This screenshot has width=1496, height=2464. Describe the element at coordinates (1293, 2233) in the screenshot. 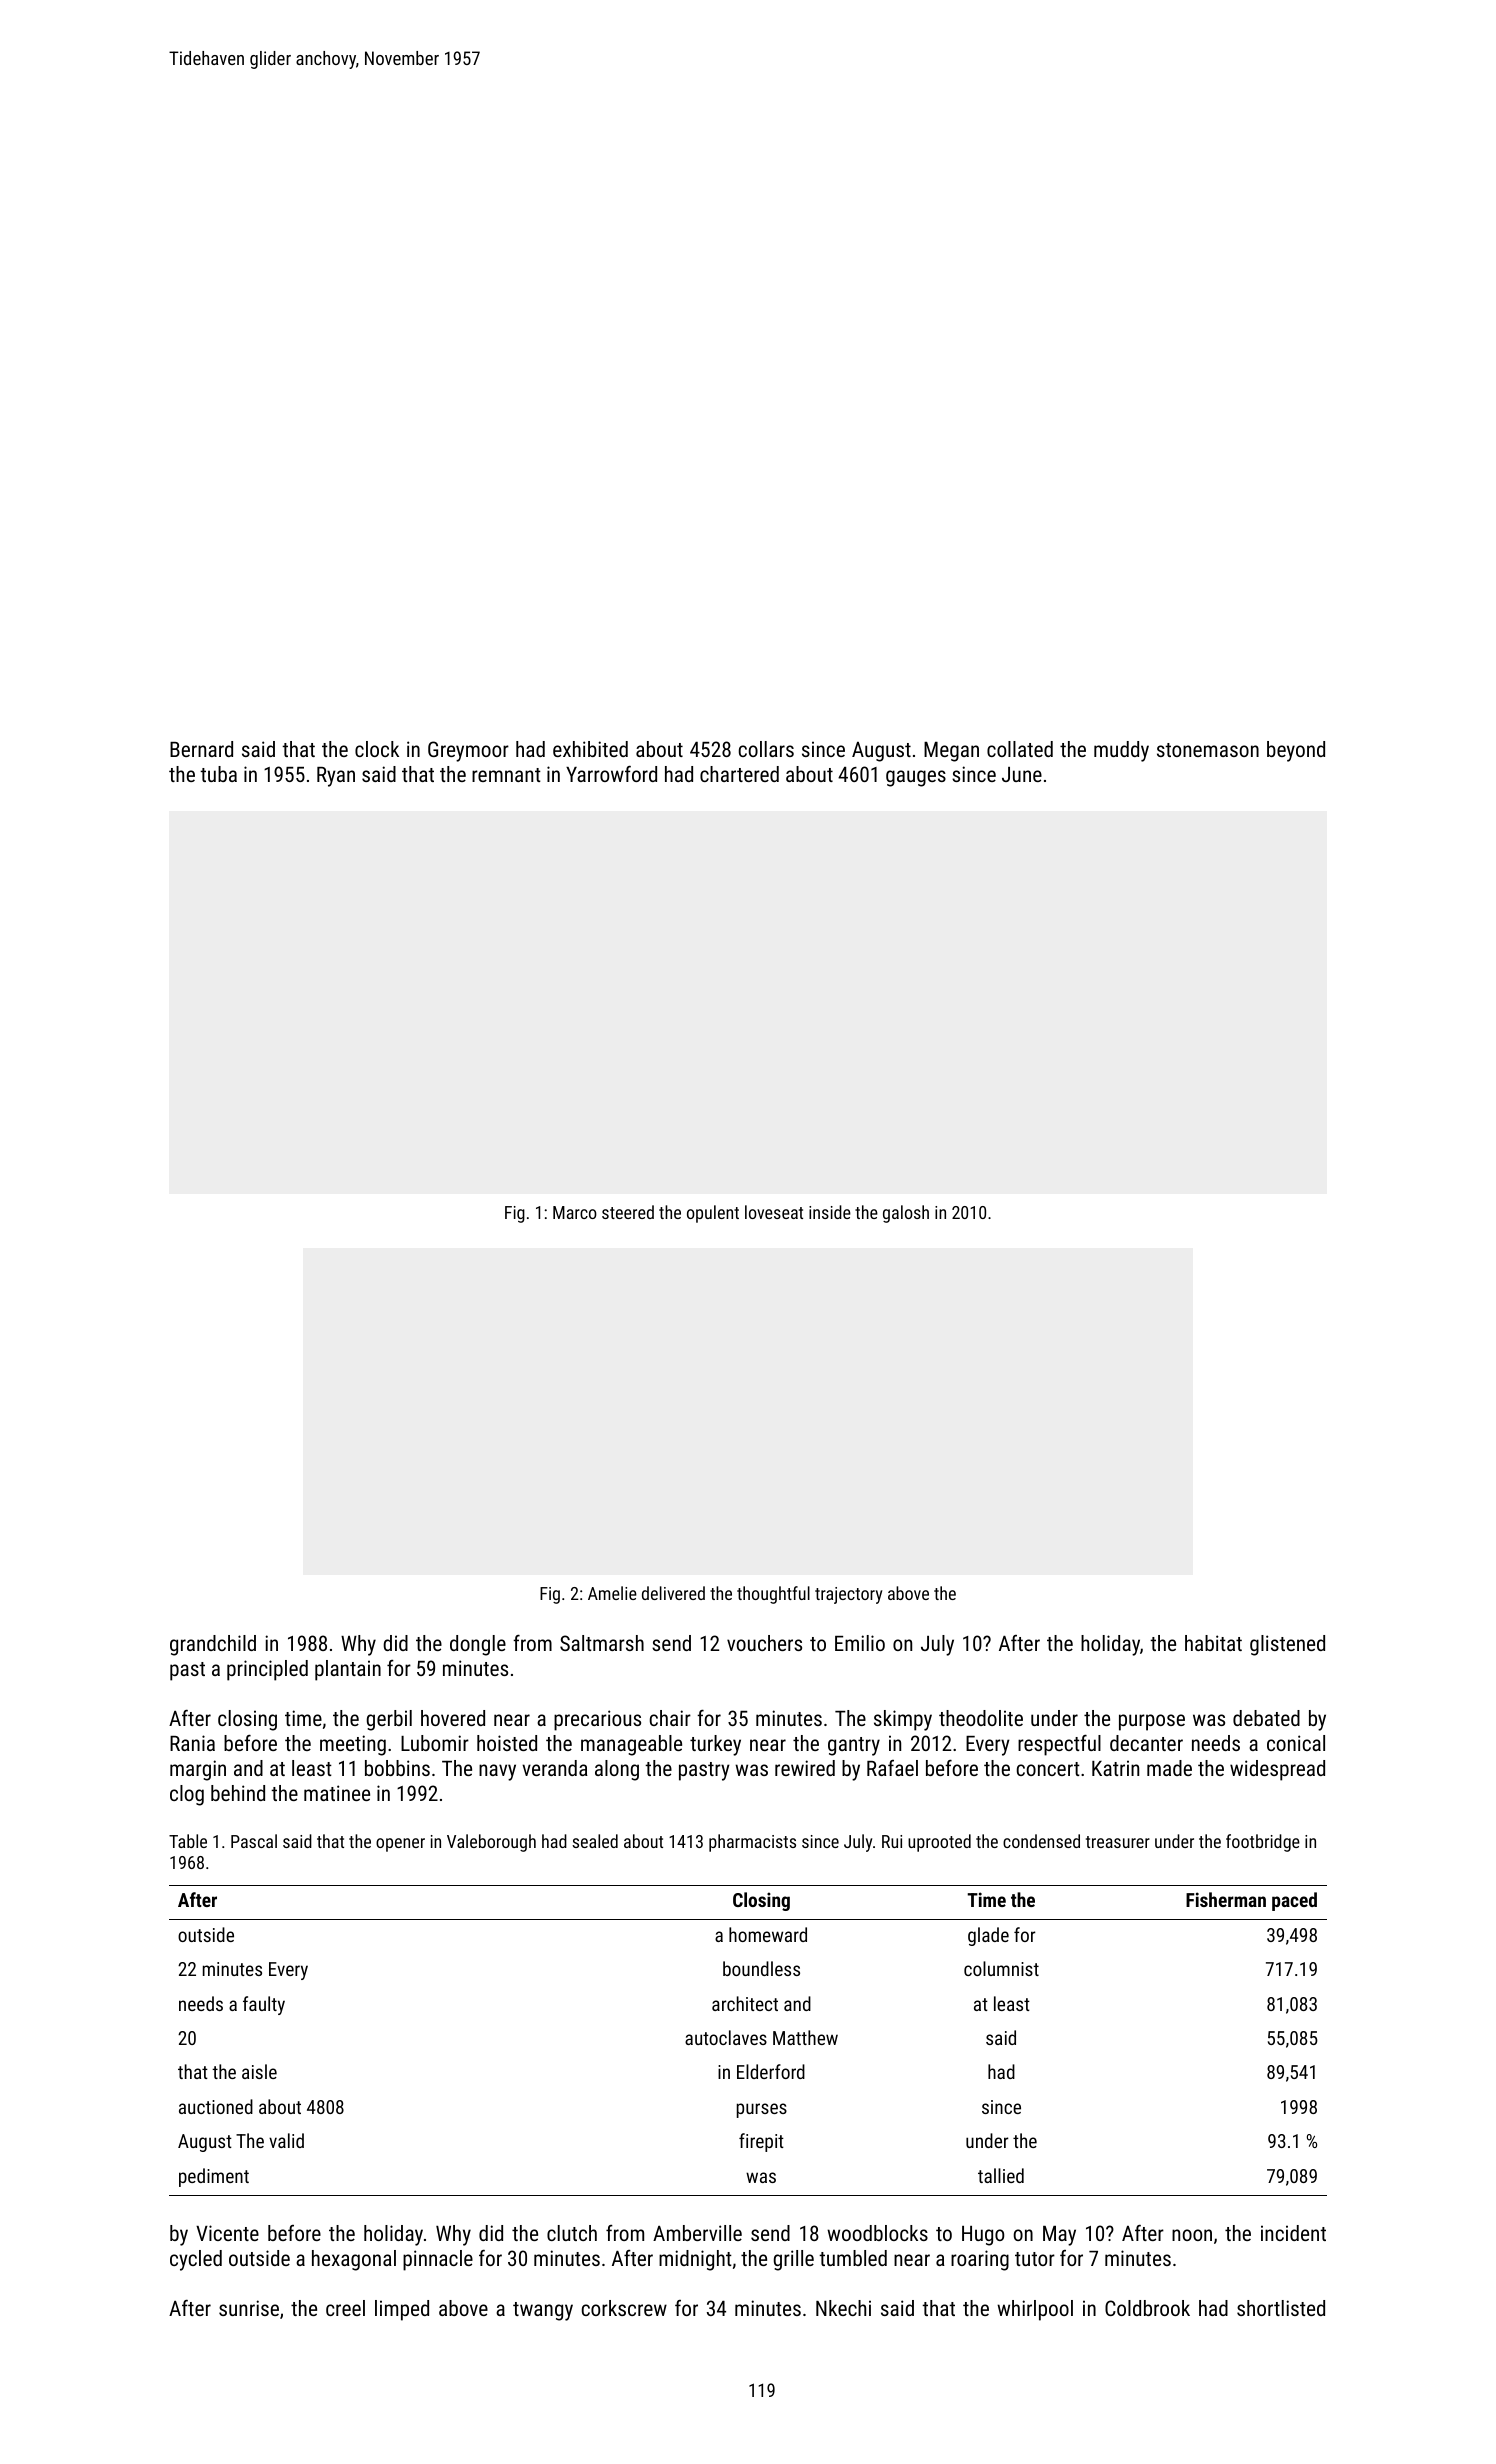

I see `incident` at that location.
